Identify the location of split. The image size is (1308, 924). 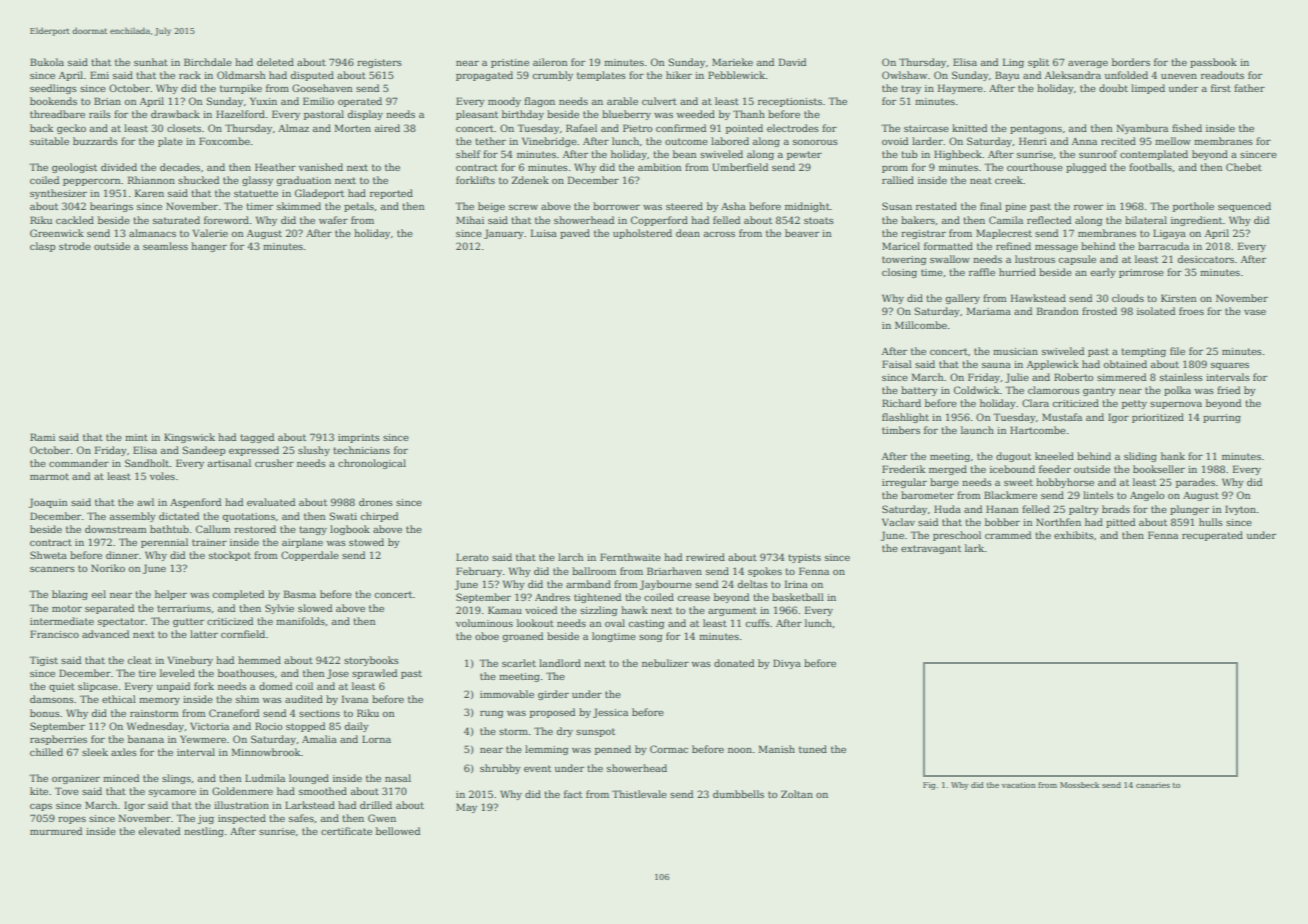
(1038, 63).
